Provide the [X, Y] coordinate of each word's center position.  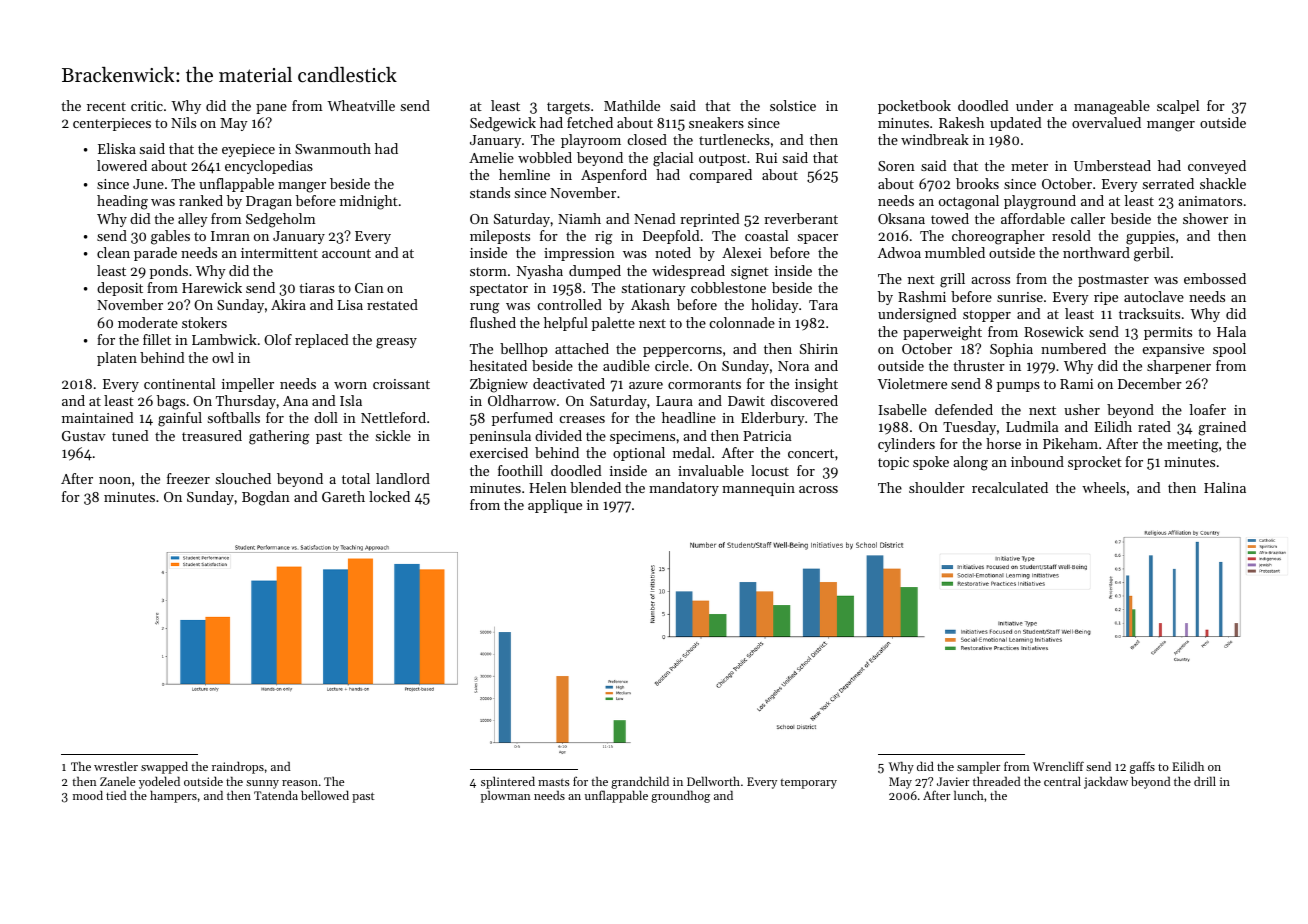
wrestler [116, 766]
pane [271, 109]
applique [555, 506]
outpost [722, 160]
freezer [188, 478]
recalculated [1010, 487]
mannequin [758, 489]
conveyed [1217, 167]
